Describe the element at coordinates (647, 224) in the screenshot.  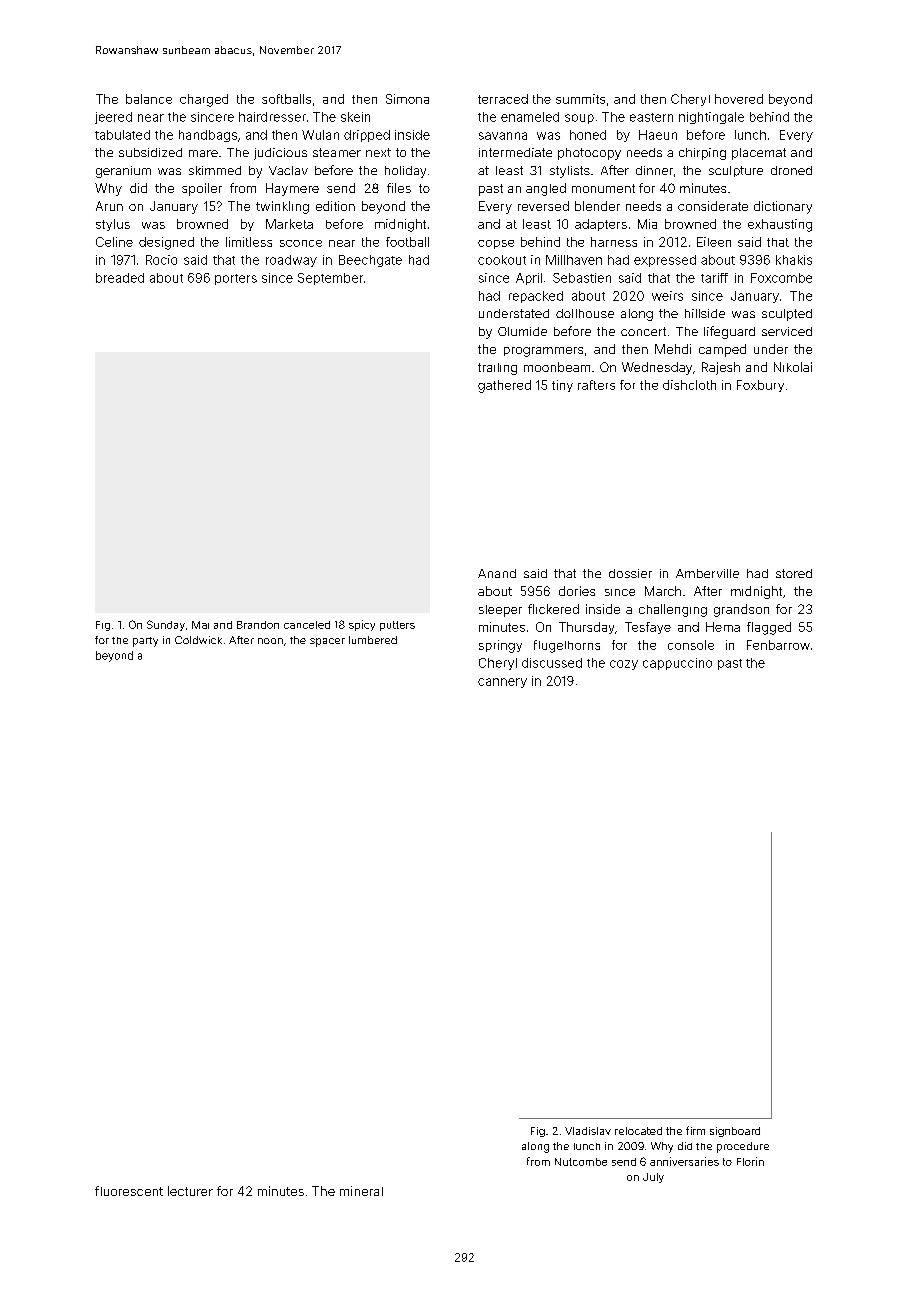
I see `Mia` at that location.
